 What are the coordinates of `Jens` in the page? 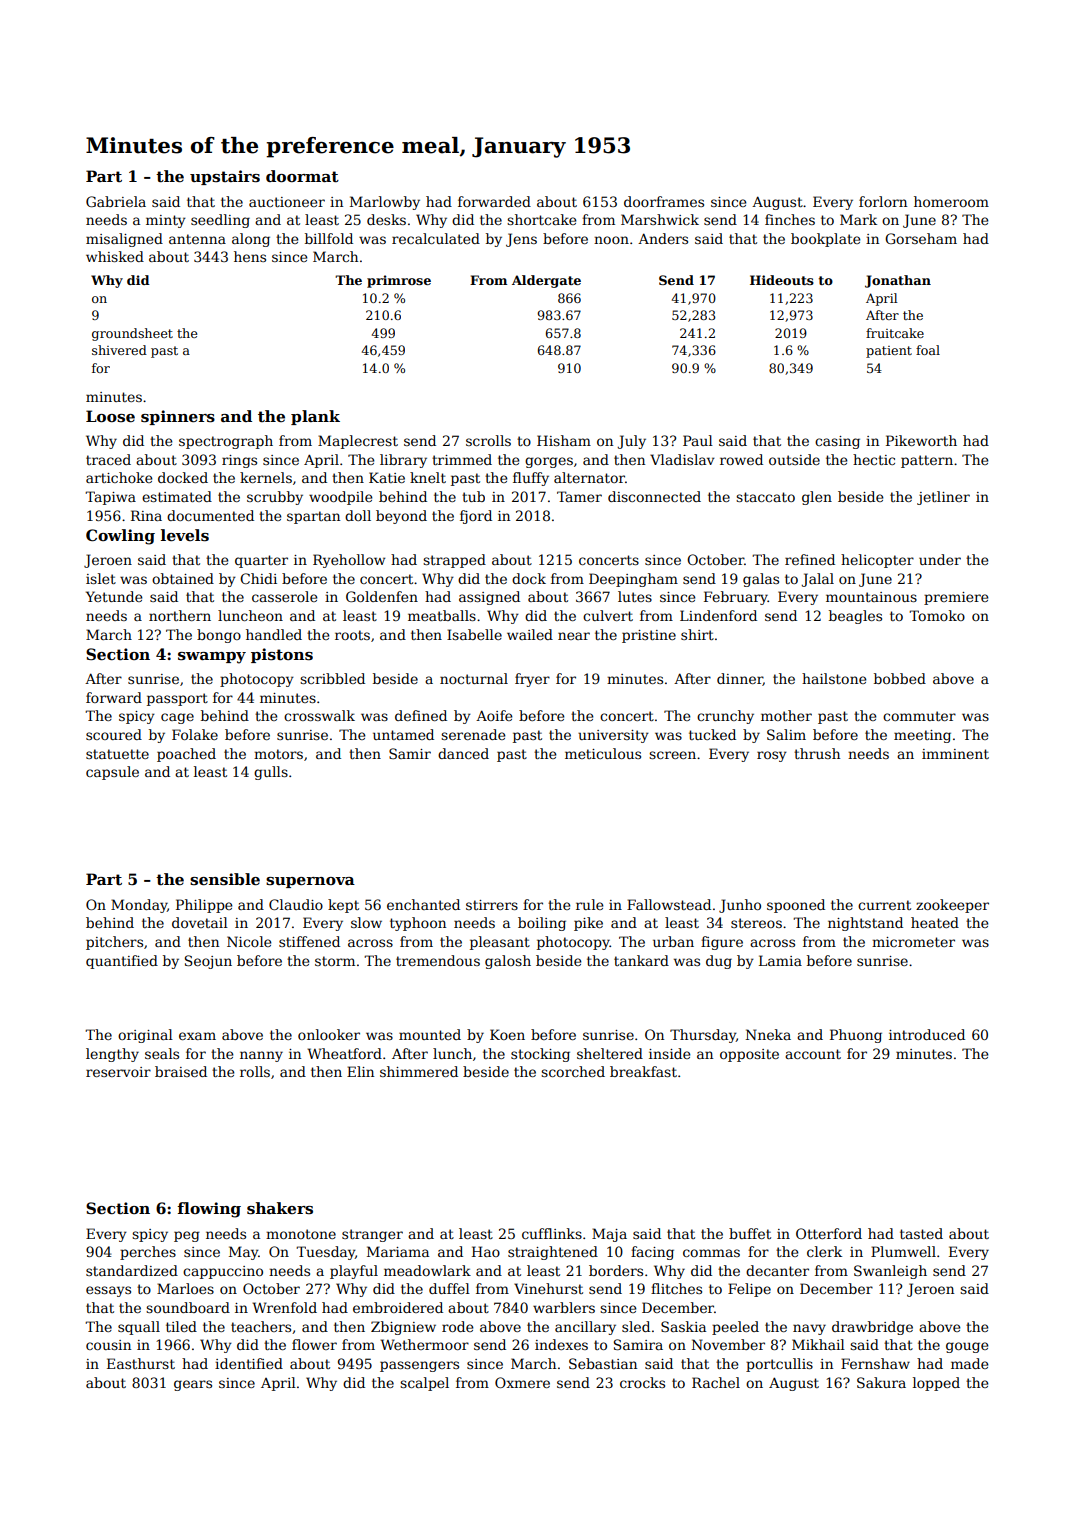 It's located at (521, 240).
